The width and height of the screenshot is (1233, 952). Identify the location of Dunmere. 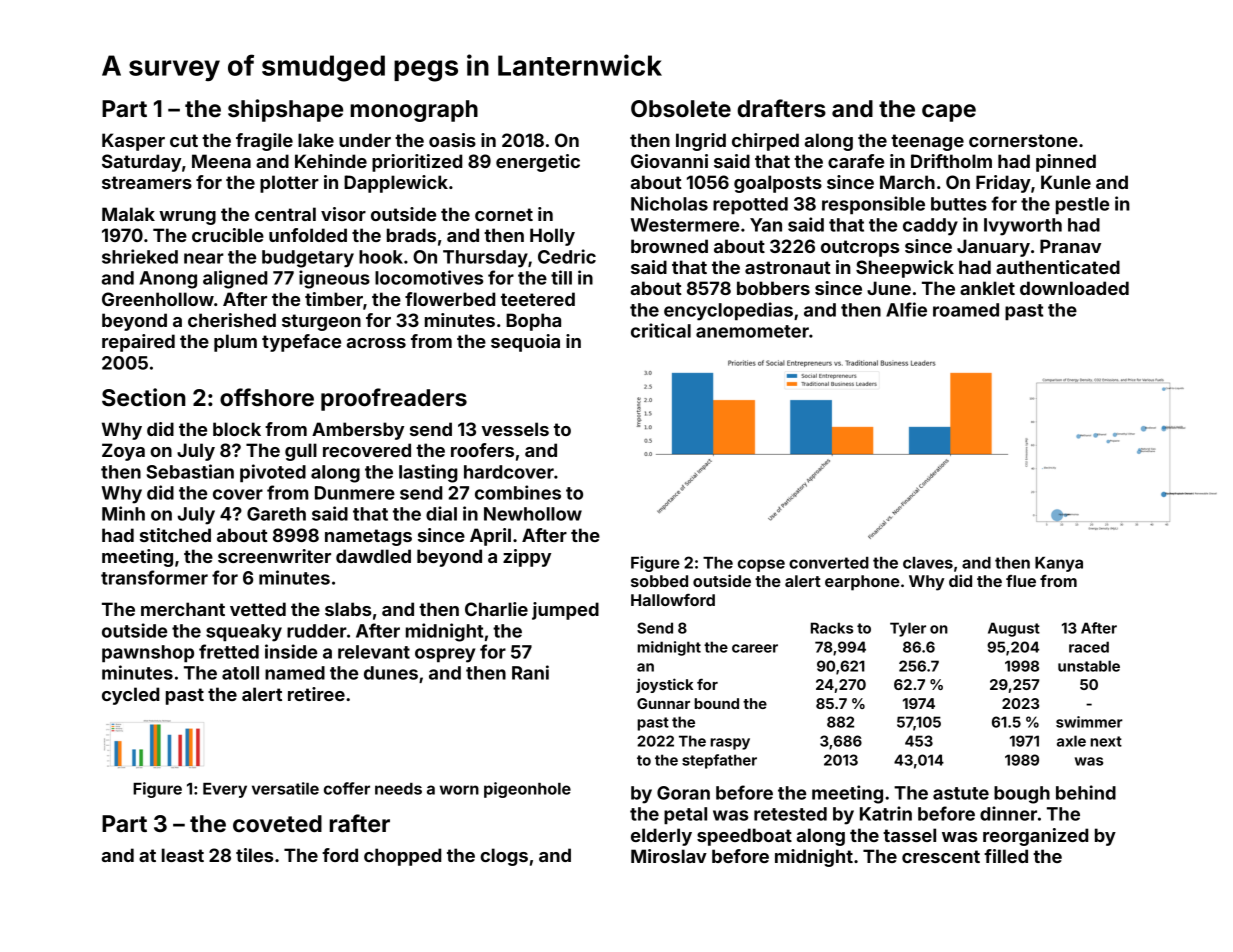
(355, 493).
